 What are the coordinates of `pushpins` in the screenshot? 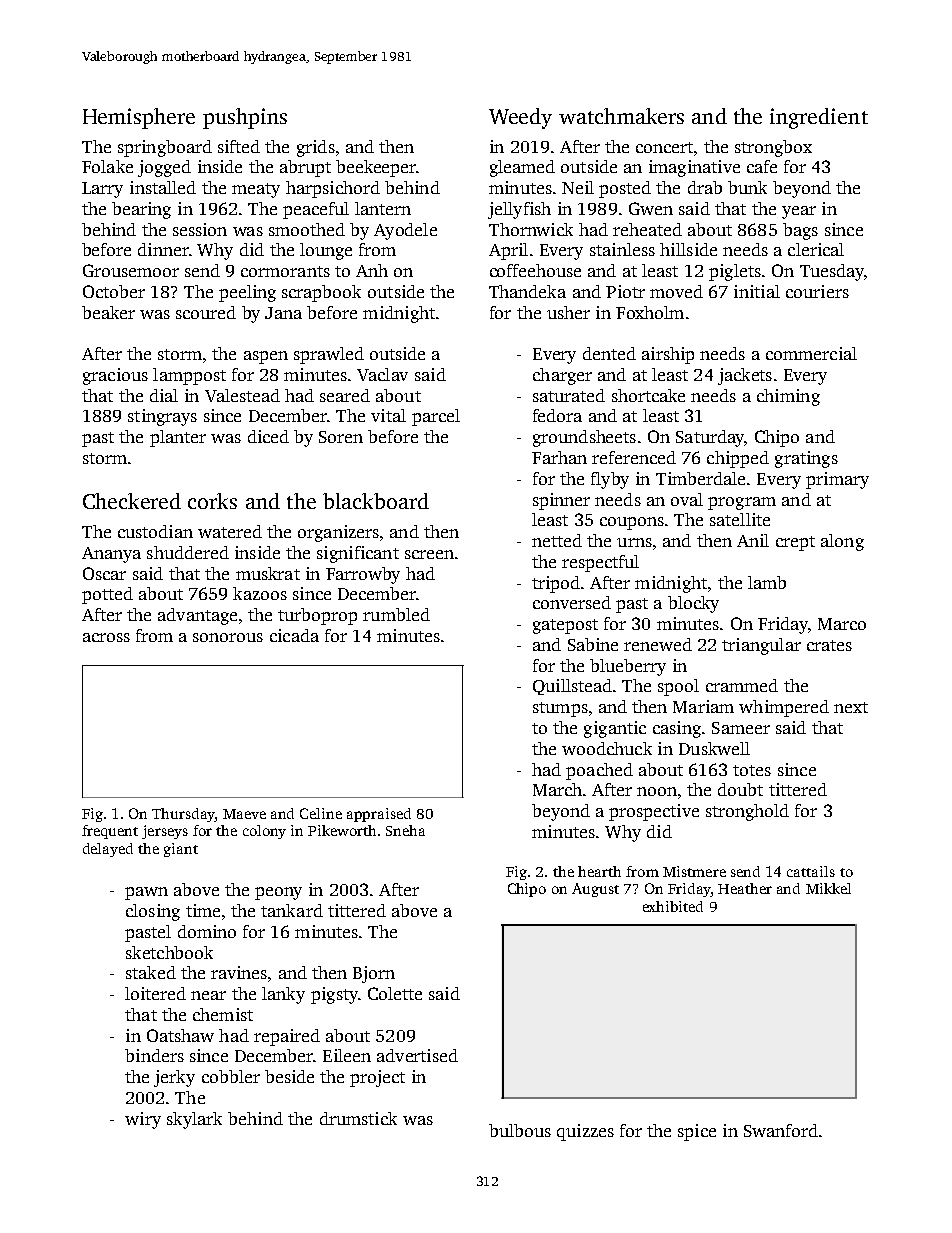 It's located at (245, 118).
